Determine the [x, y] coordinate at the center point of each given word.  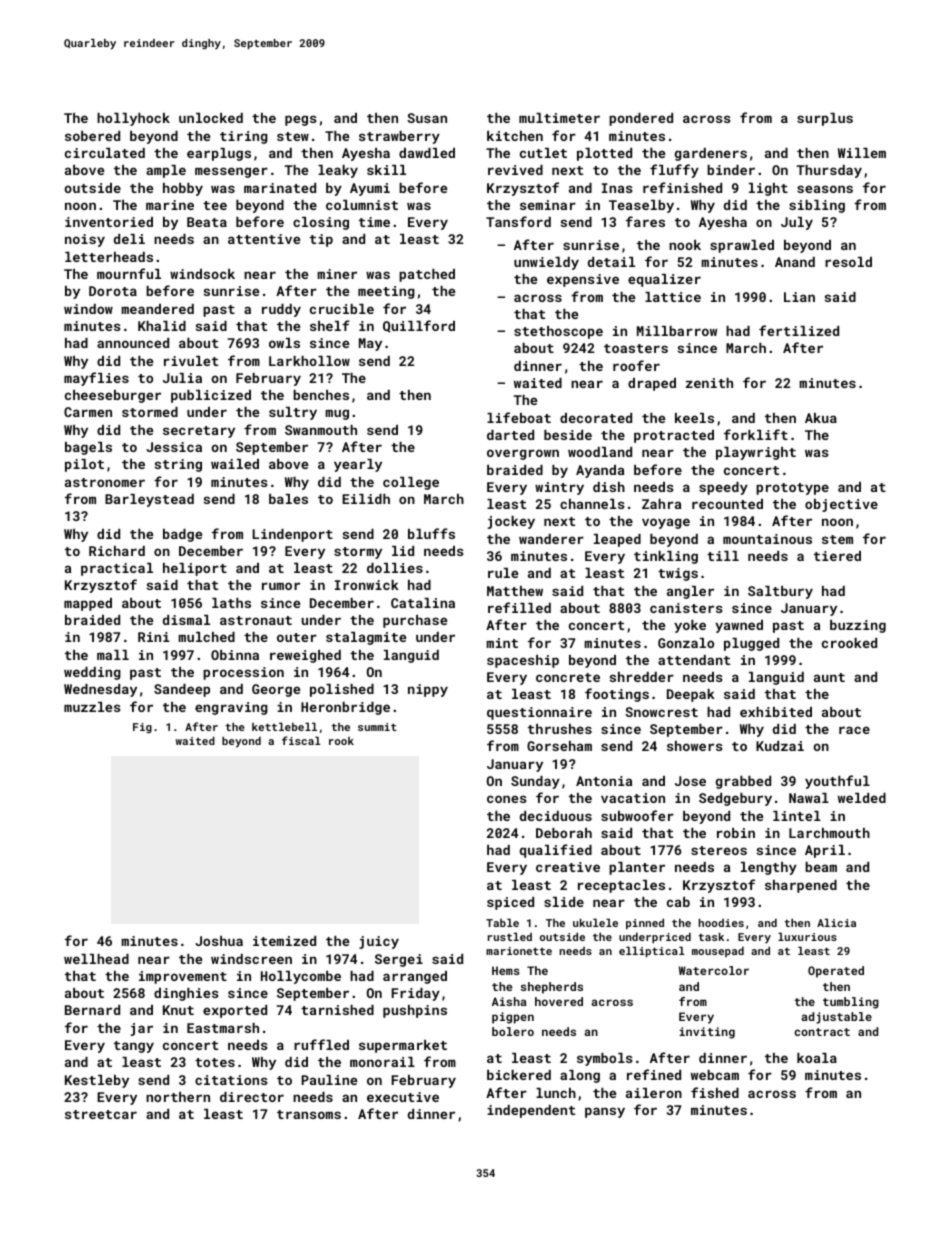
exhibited [776, 712]
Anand [795, 262]
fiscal [301, 740]
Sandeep [182, 690]
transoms [309, 1114]
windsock [202, 274]
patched [427, 275]
